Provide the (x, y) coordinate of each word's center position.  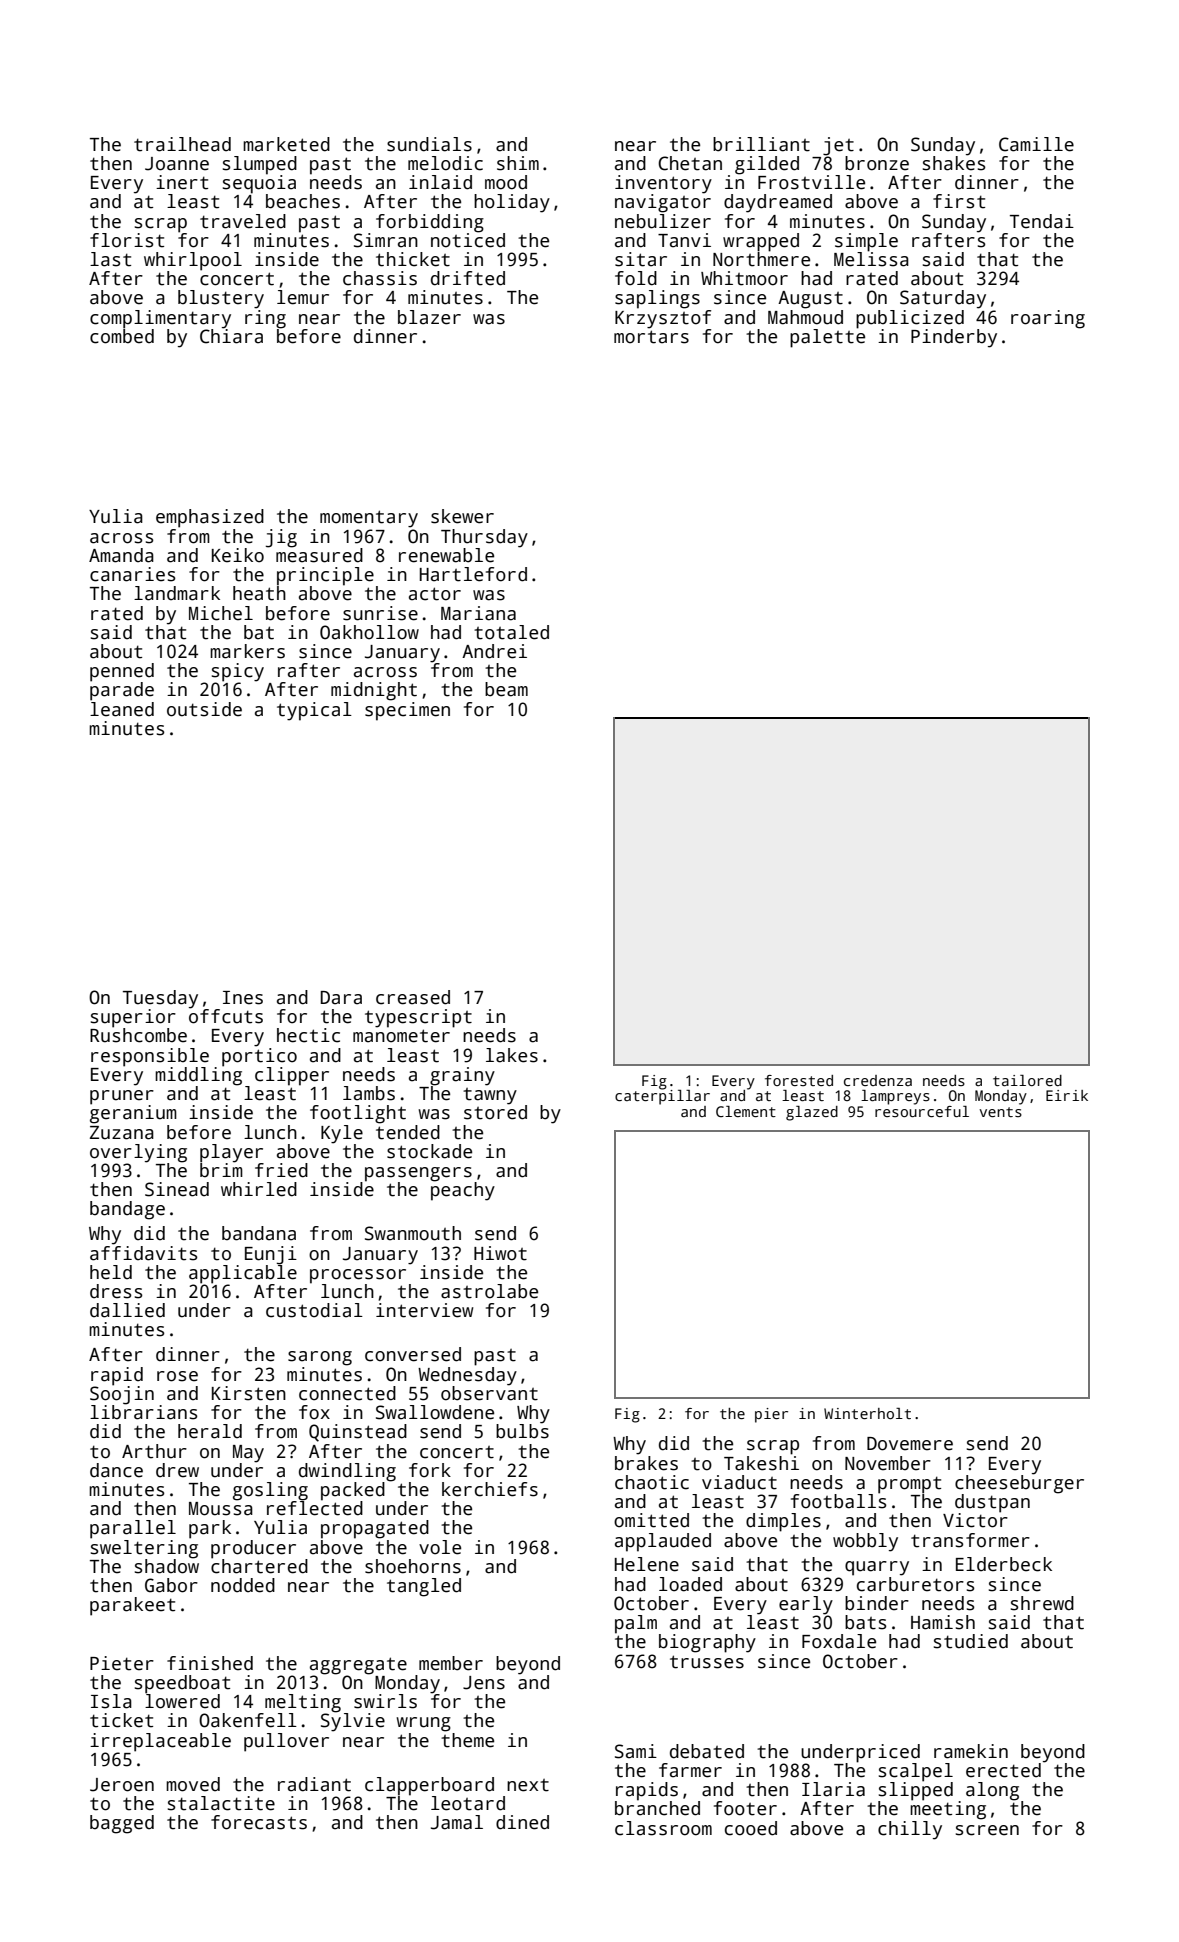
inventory (663, 184)
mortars (651, 337)
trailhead (182, 144)
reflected (315, 1508)
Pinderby (954, 338)
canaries (132, 574)
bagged (122, 1824)
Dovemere (910, 1444)
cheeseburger (1019, 1484)
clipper (292, 1076)
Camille (1036, 144)
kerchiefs (490, 1489)
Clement (746, 1111)
